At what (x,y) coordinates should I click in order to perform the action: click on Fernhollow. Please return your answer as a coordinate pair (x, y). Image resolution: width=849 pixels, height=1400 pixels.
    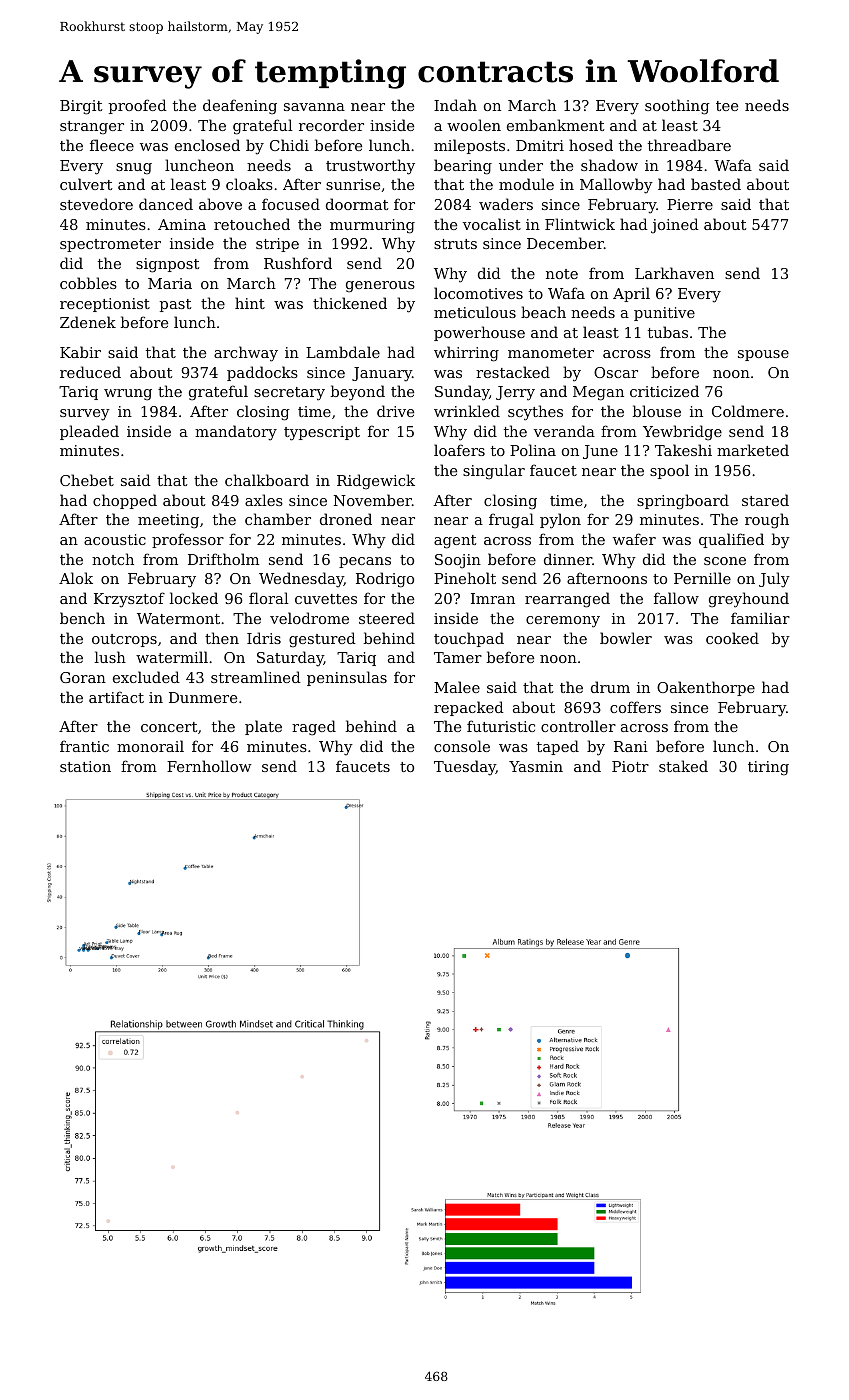
    Looking at the image, I should click on (209, 766).
